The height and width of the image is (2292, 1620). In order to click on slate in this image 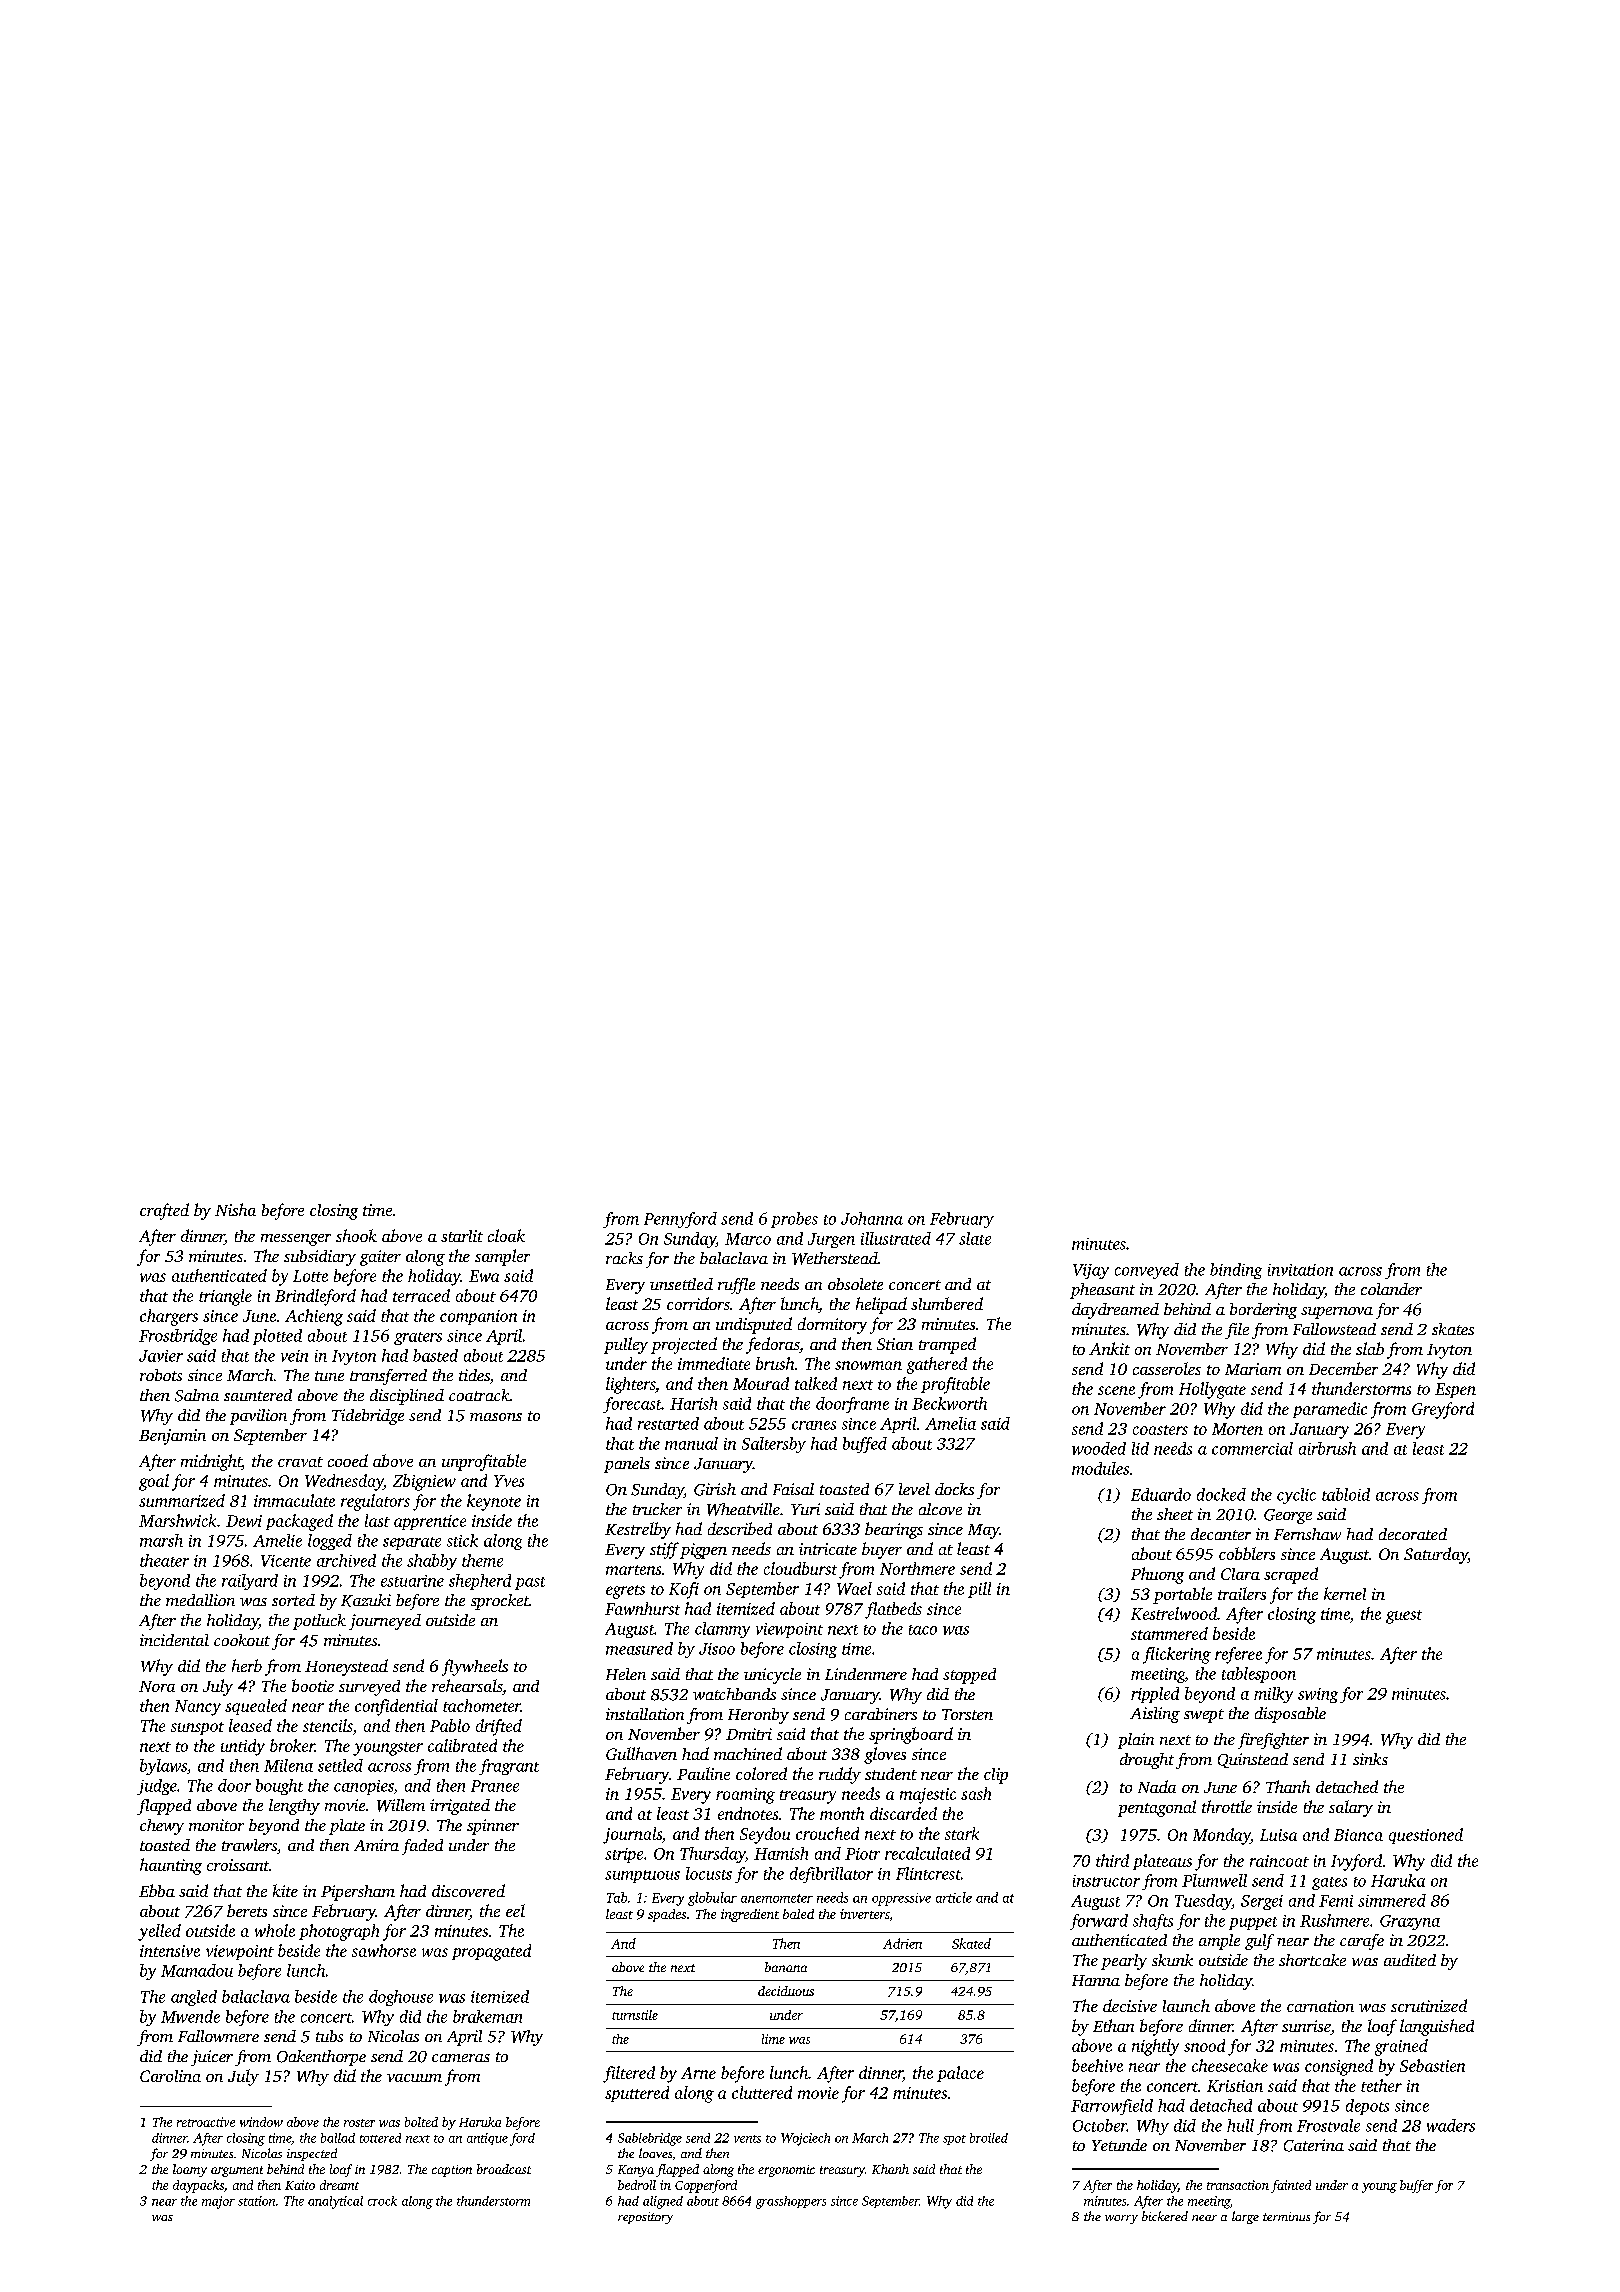, I will do `click(975, 1238)`.
